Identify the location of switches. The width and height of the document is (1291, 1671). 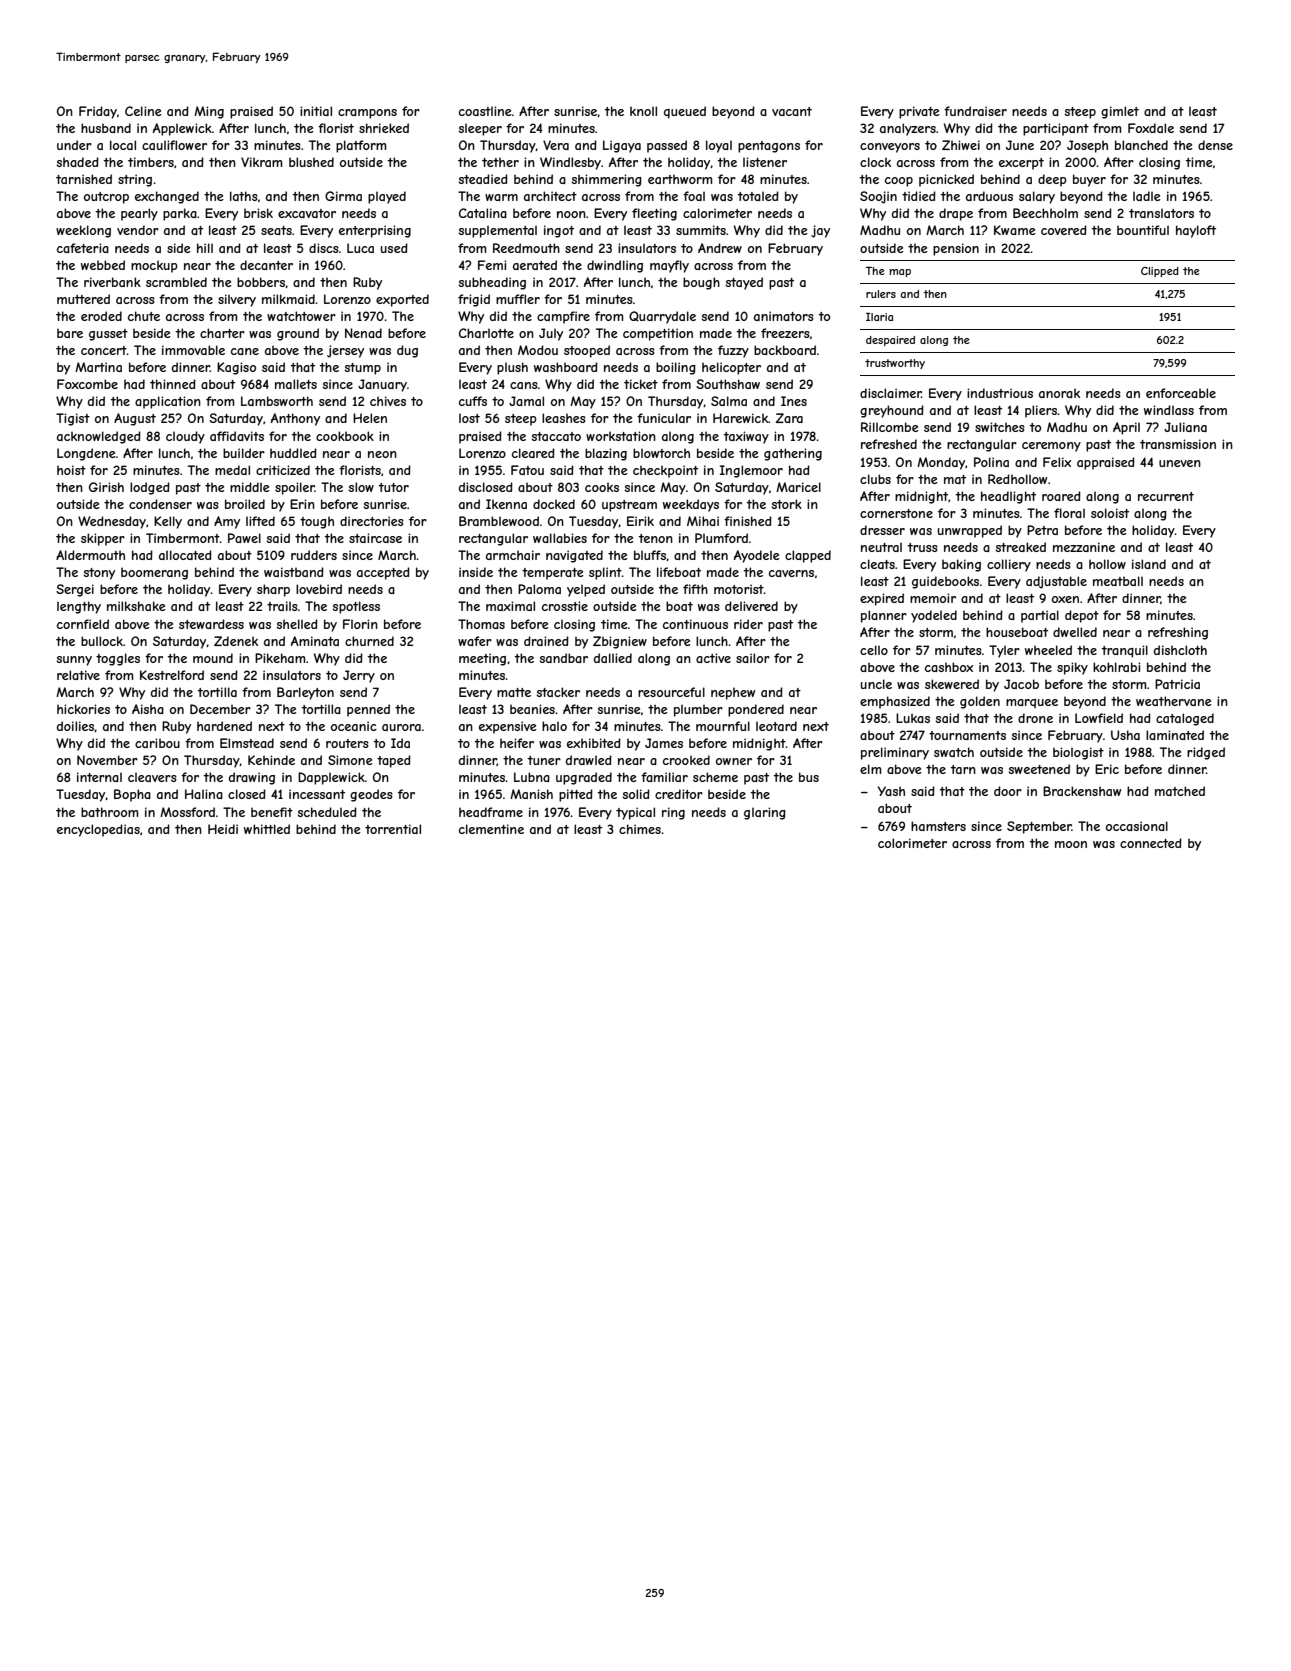
(1000, 427).
